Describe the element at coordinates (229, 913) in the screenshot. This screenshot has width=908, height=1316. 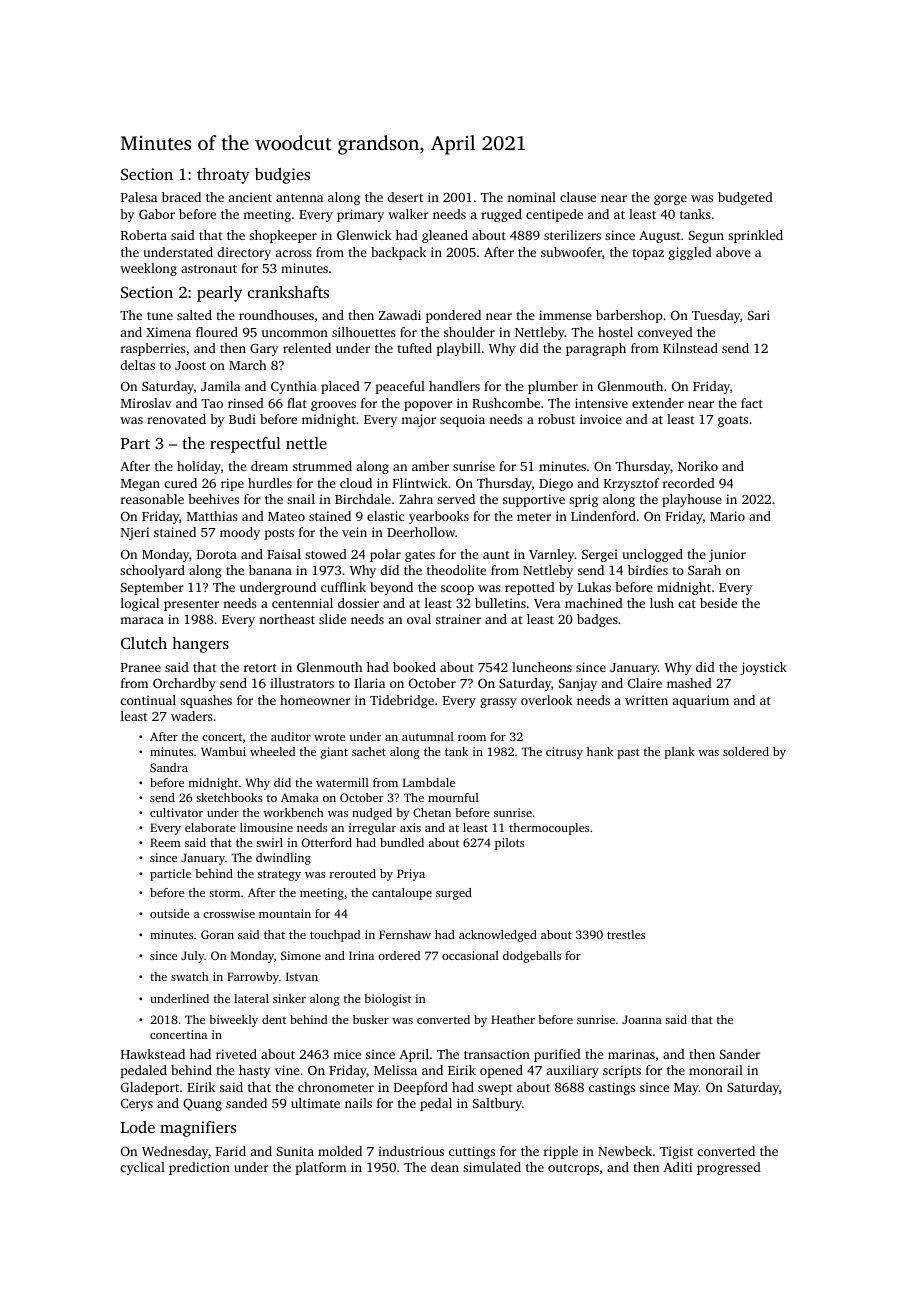
I see `crosswise` at that location.
